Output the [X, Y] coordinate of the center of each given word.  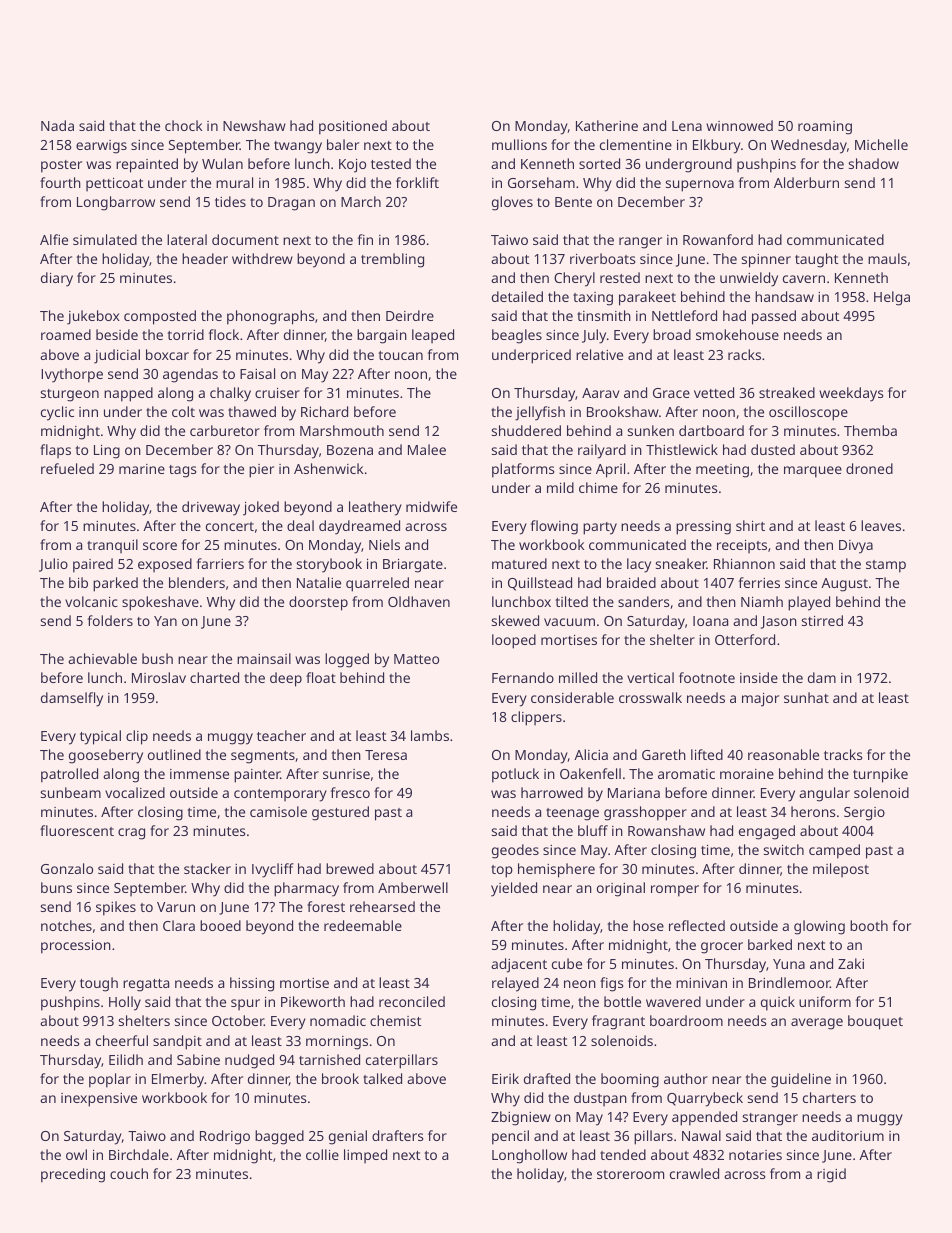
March [361, 201]
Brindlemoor [789, 982]
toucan [401, 355]
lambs [430, 735]
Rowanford [718, 239]
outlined [174, 754]
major [760, 700]
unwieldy [749, 279]
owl [76, 1154]
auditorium [848, 1135]
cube [567, 963]
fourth [60, 182]
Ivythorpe [72, 375]
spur [245, 1004]
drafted [547, 1078]
